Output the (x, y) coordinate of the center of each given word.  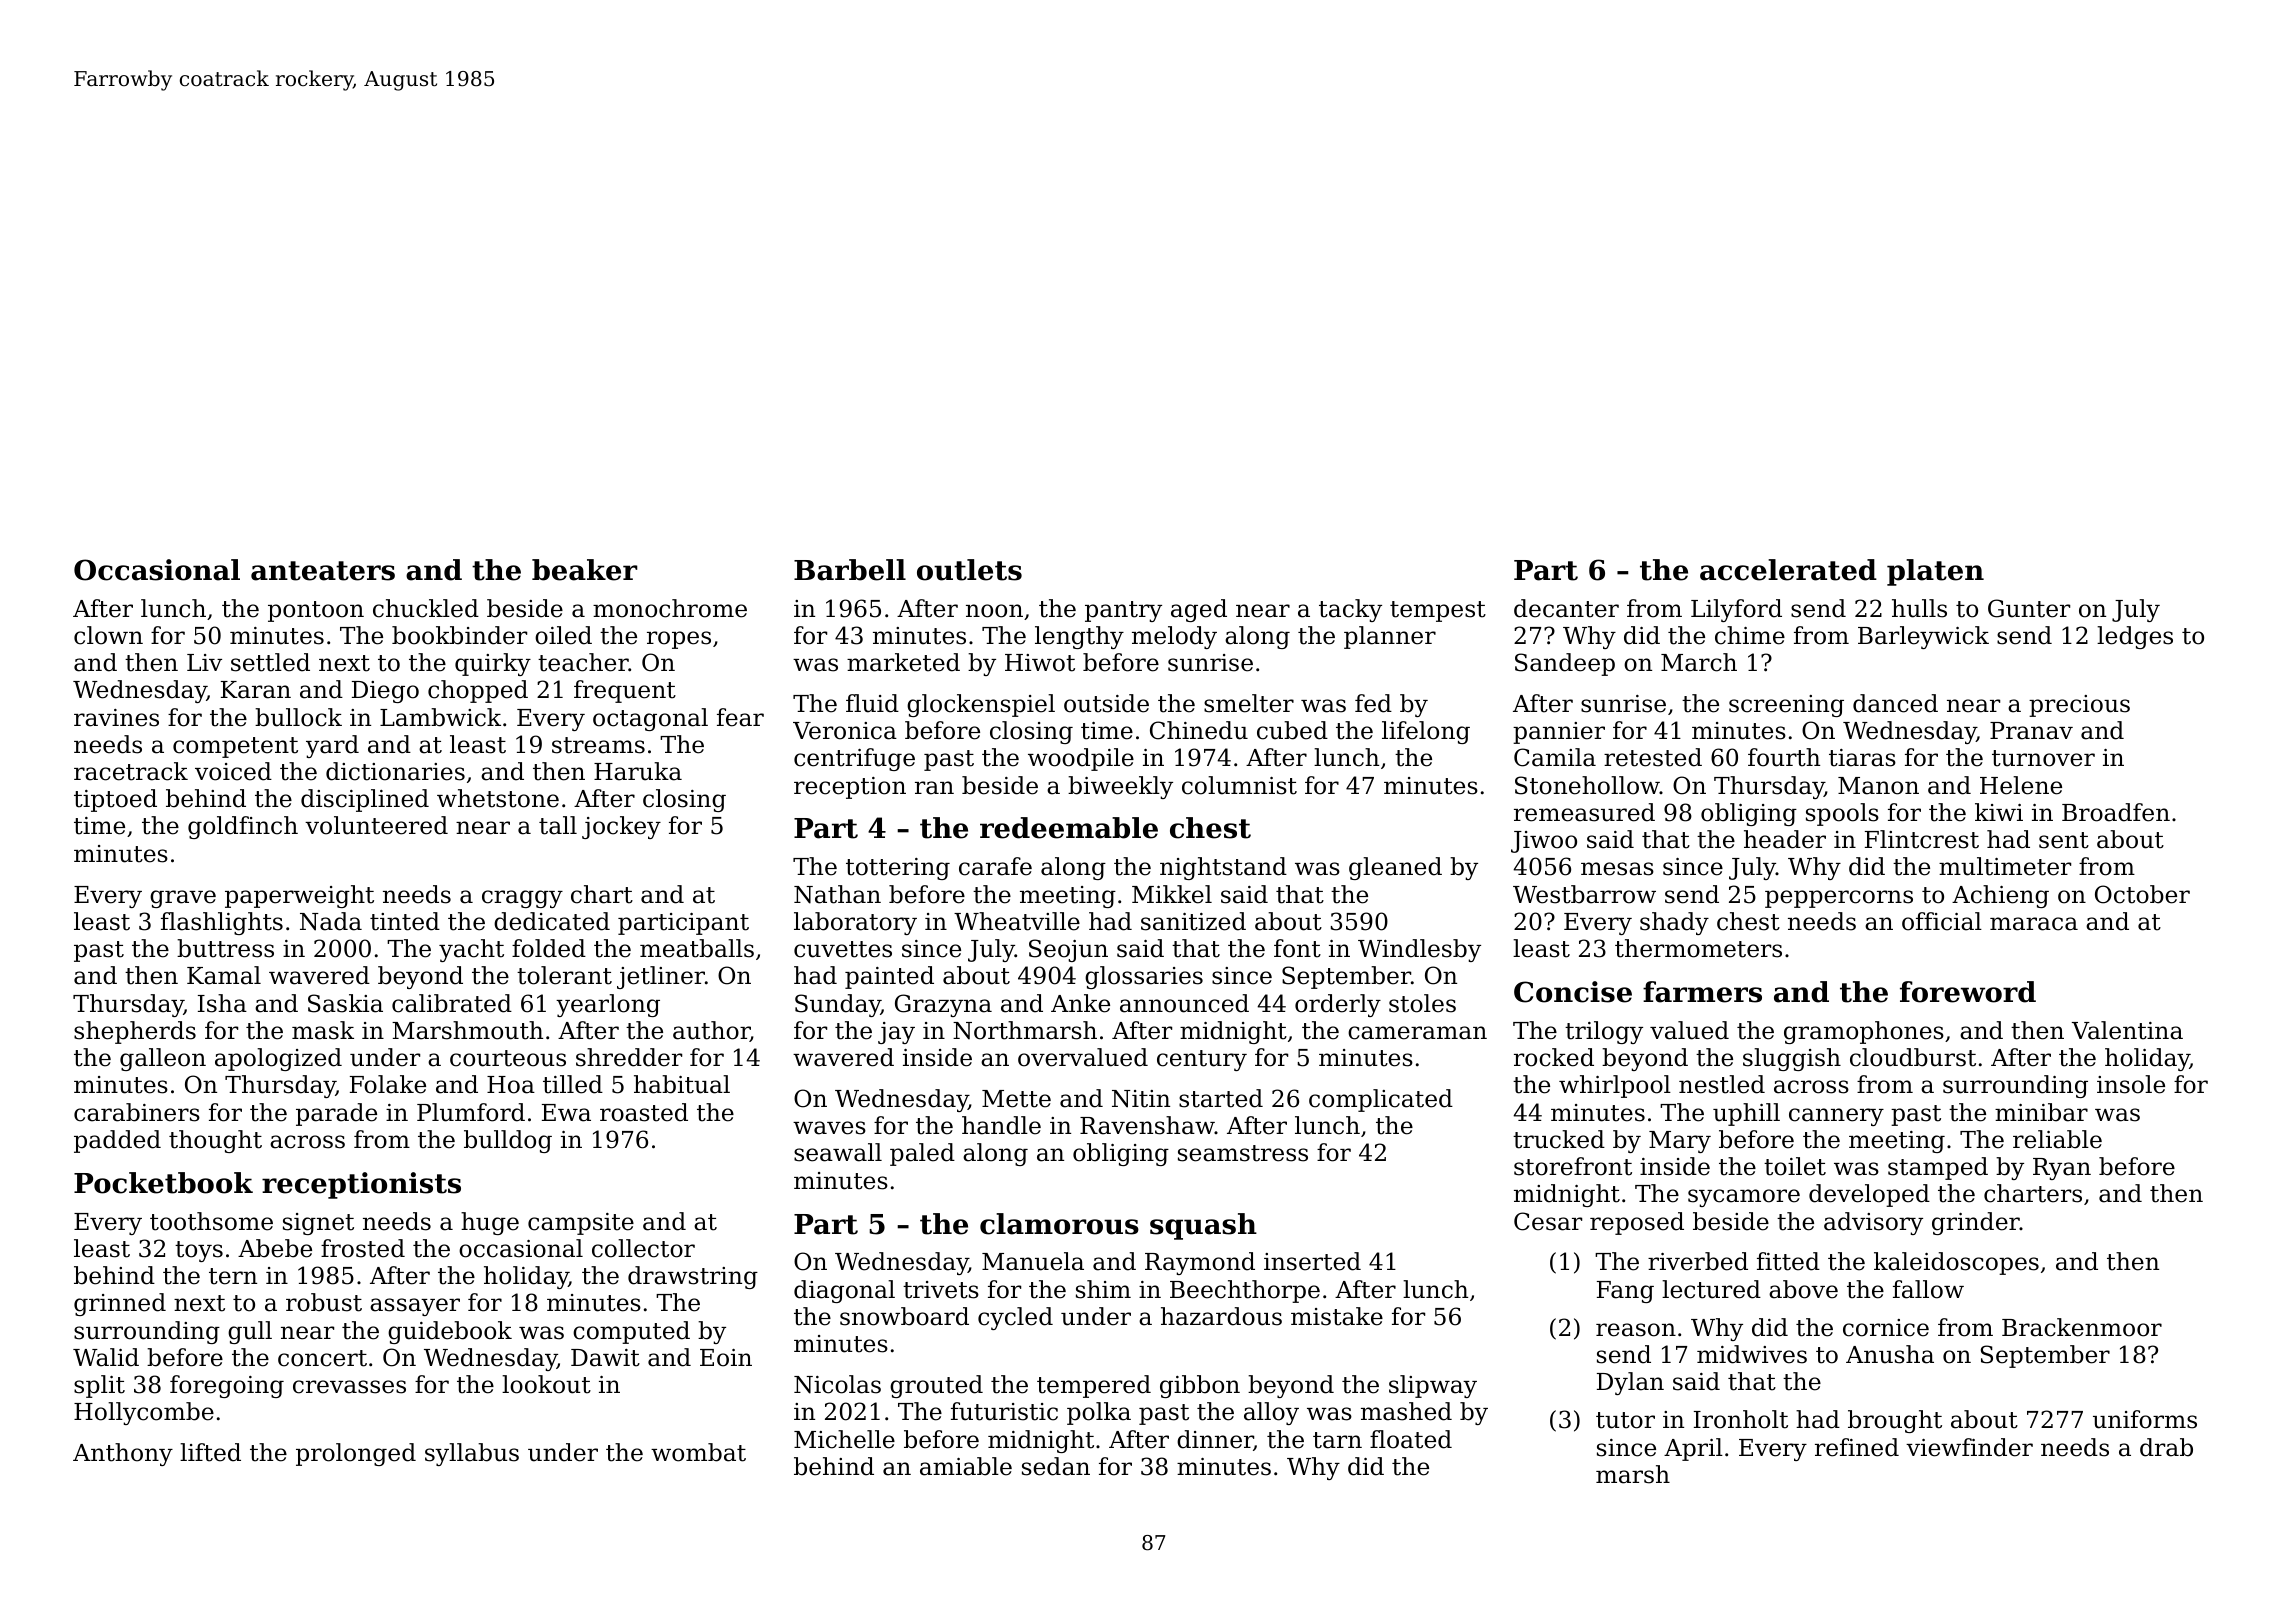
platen (1935, 572)
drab (2166, 1447)
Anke (1080, 1003)
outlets (969, 570)
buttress (225, 948)
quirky (493, 664)
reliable (2057, 1139)
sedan (1056, 1466)
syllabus (472, 1454)
